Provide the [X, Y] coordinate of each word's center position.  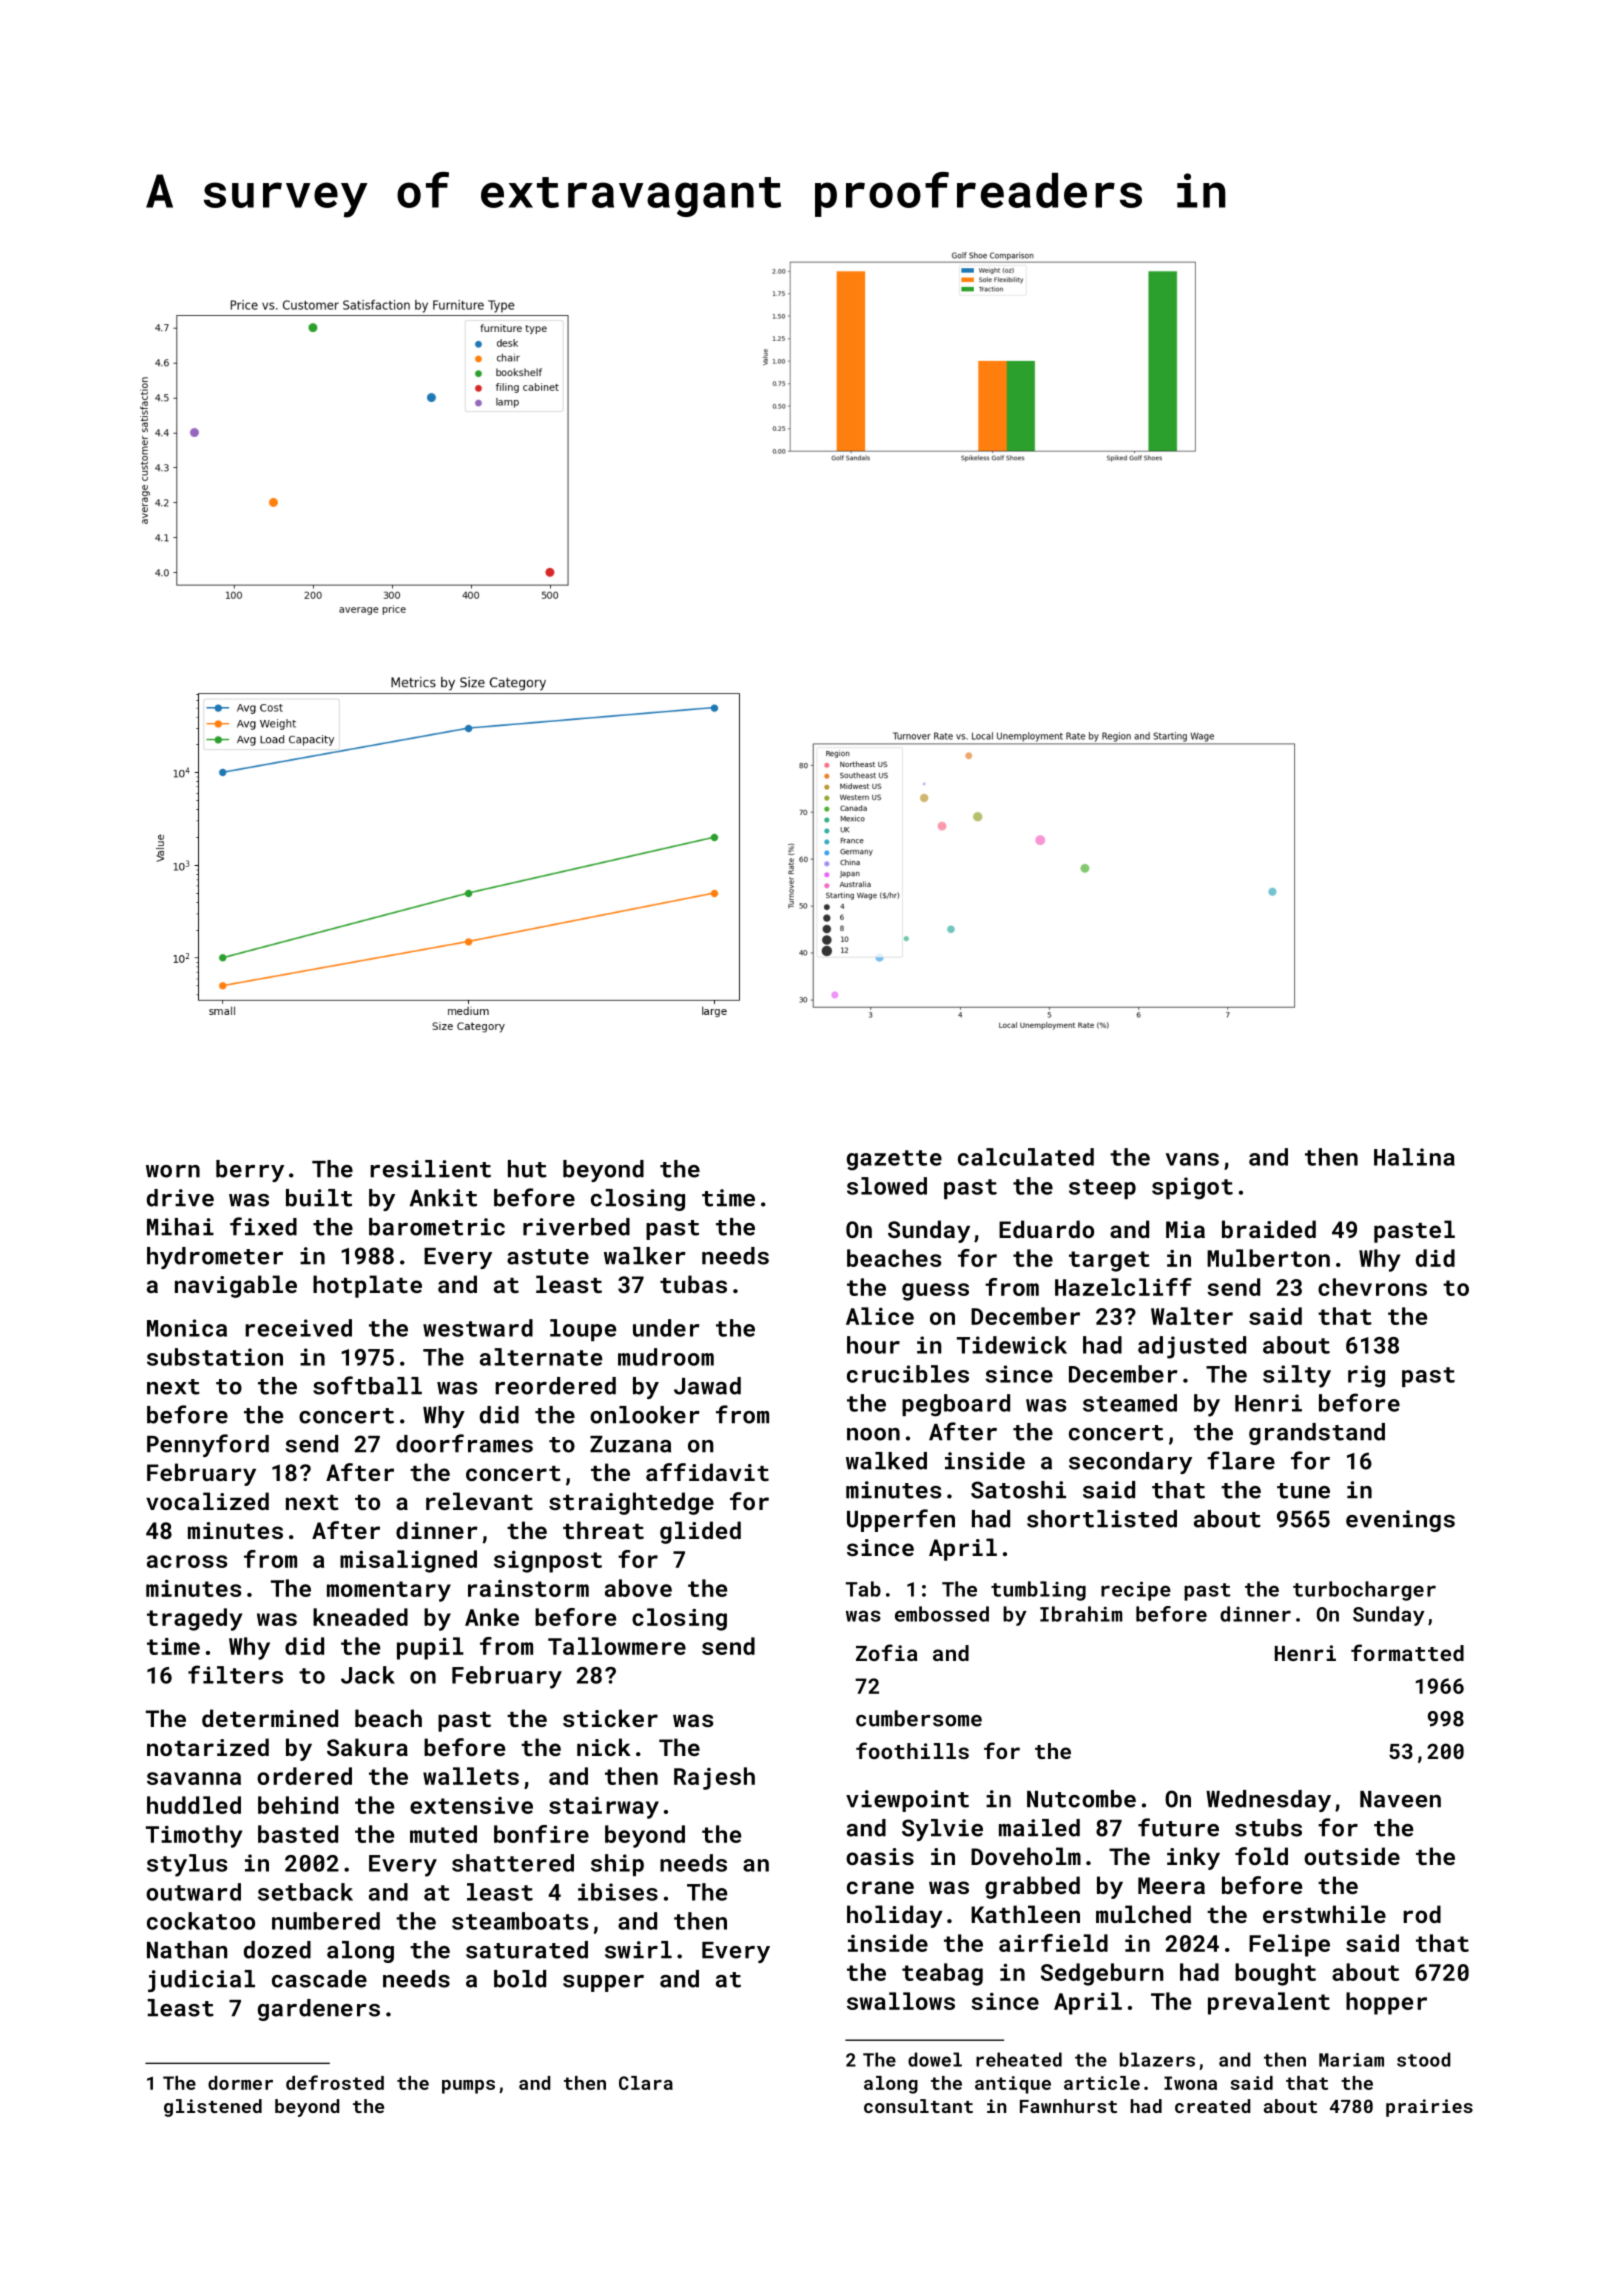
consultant [918, 2106]
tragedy [194, 1619]
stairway [604, 1808]
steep [1102, 1189]
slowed [887, 1186]
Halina [1414, 1157]
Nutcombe [1081, 1799]
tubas [693, 1284]
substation [215, 1357]
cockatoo [201, 1921]
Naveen [1400, 1799]
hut [527, 1169]
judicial [201, 1981]
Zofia [887, 1652]
